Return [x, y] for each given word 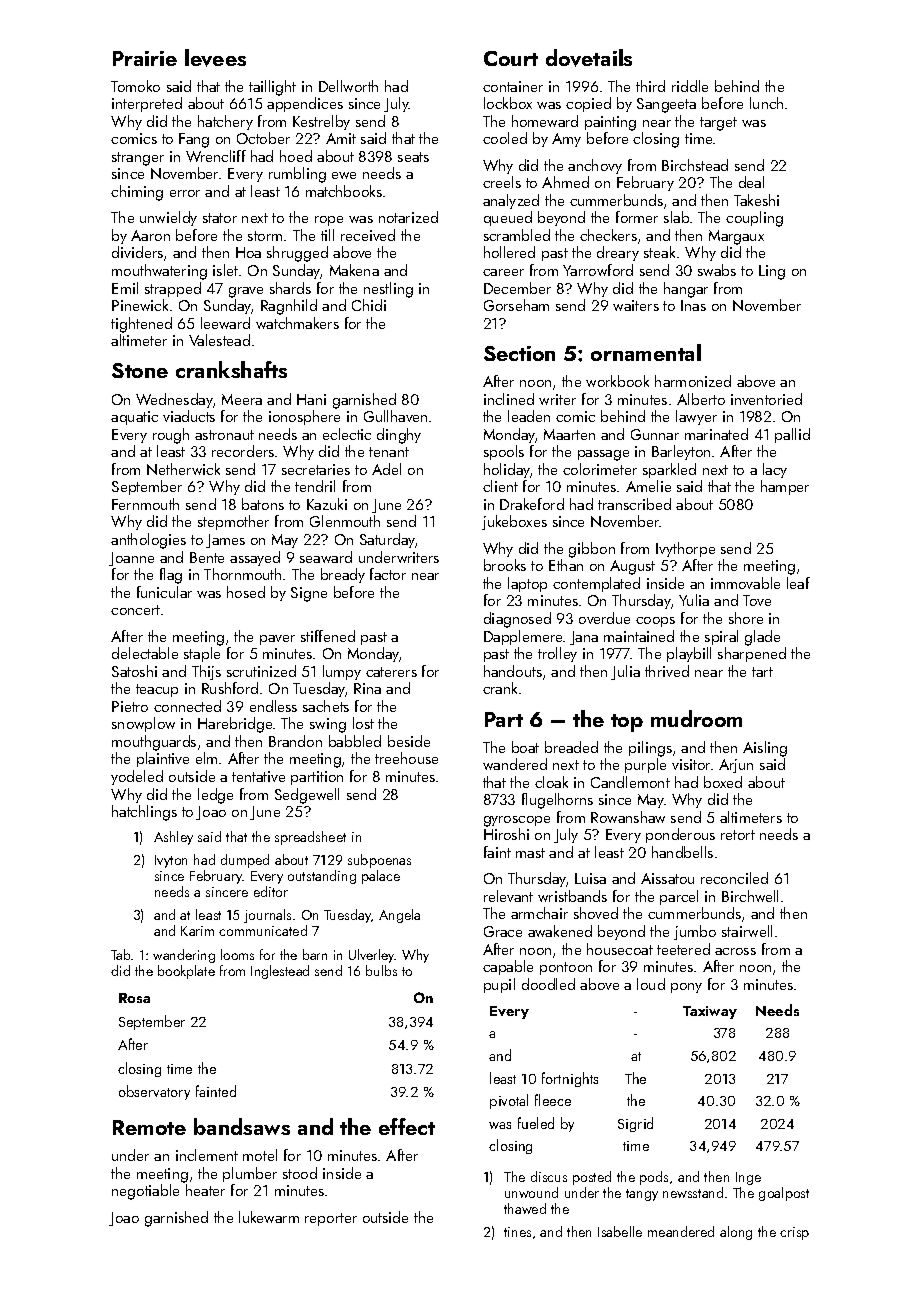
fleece [553, 1100]
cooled [505, 138]
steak [659, 252]
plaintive [163, 759]
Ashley [173, 838]
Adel [386, 469]
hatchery [225, 122]
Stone [140, 370]
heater [205, 1190]
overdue [604, 618]
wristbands [572, 896]
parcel [679, 897]
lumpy [342, 672]
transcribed [634, 504]
